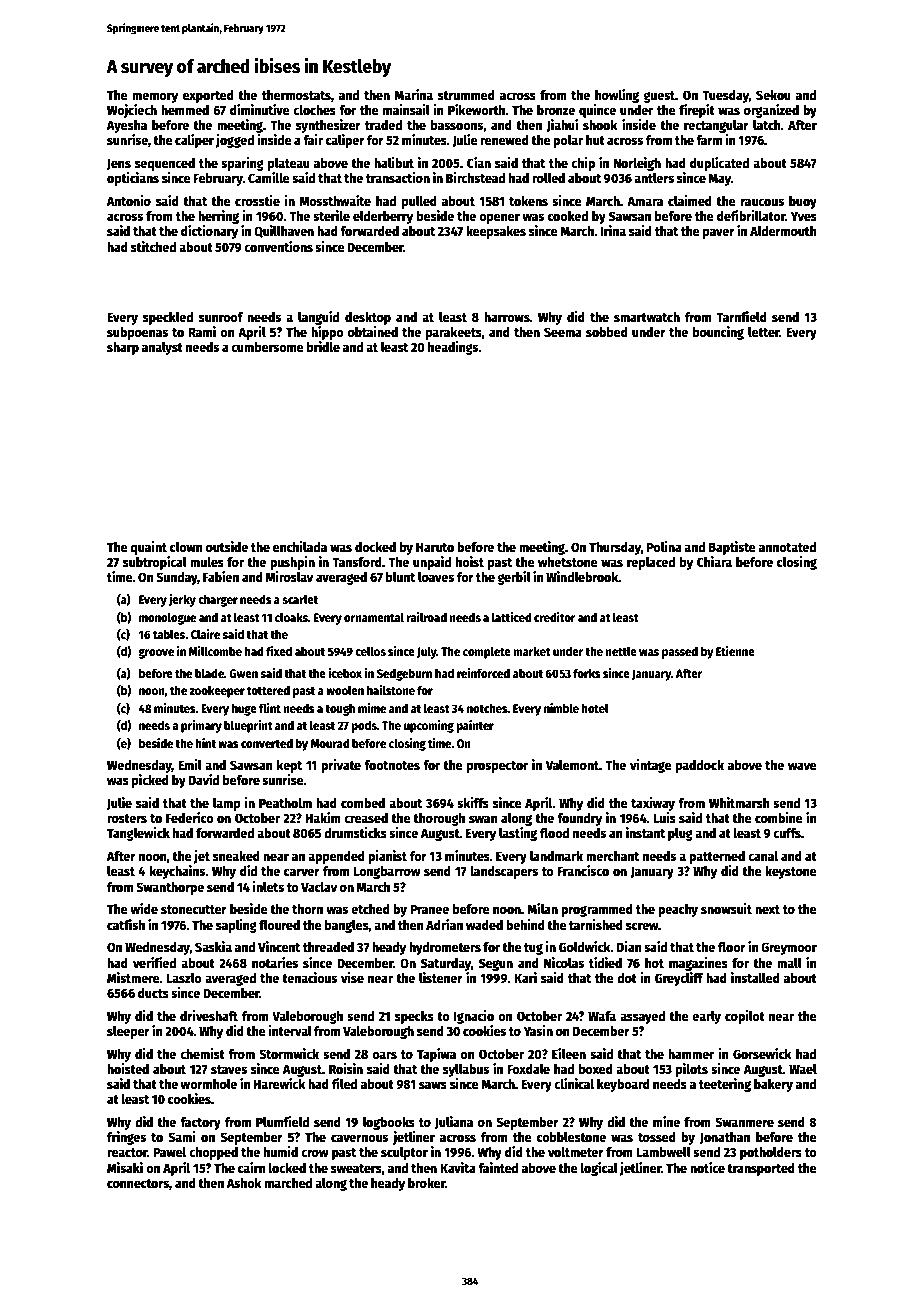  Describe the element at coordinates (155, 97) in the screenshot. I see `memory` at that location.
